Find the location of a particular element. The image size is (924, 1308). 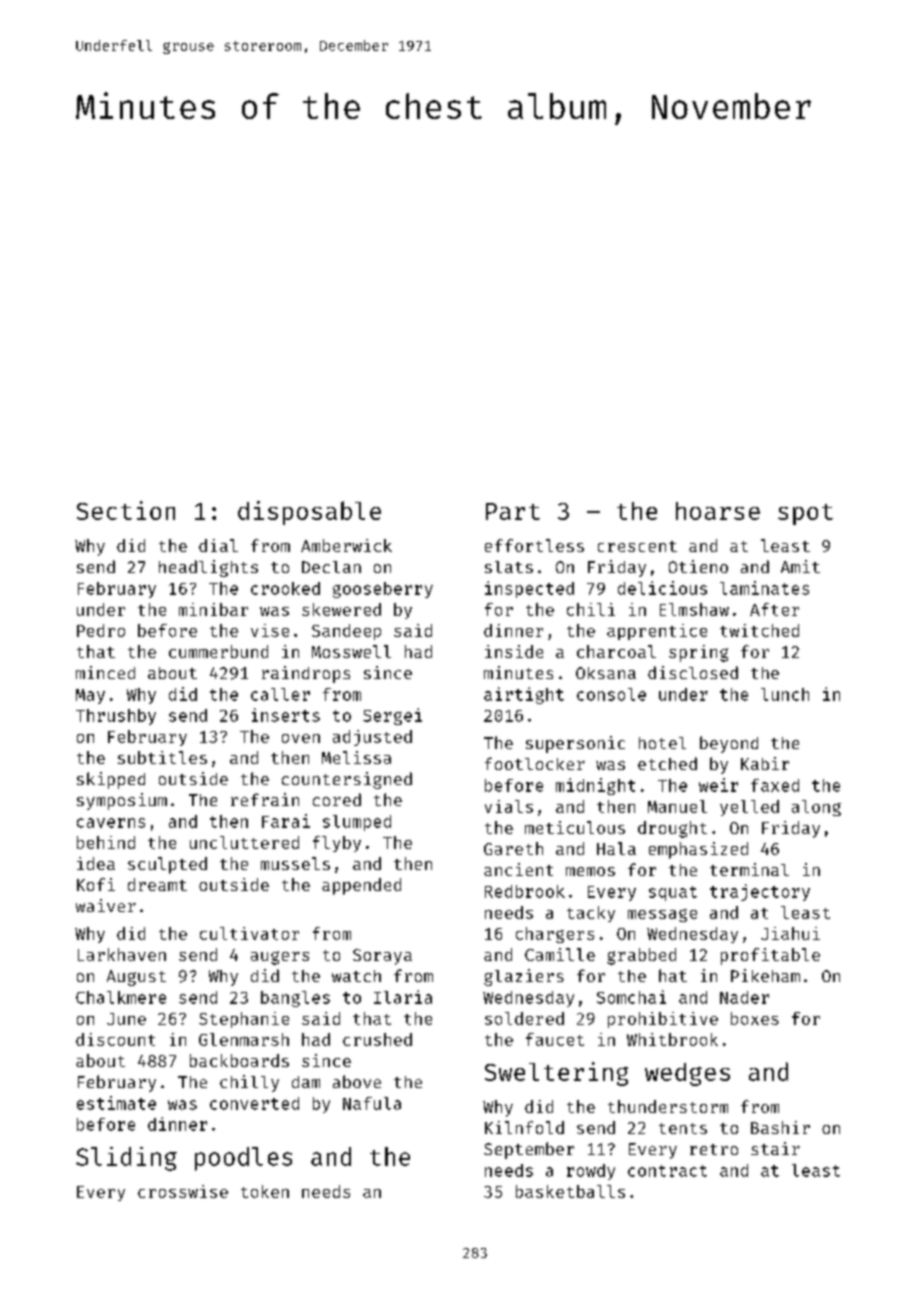

Ilaria is located at coordinates (403, 997).
